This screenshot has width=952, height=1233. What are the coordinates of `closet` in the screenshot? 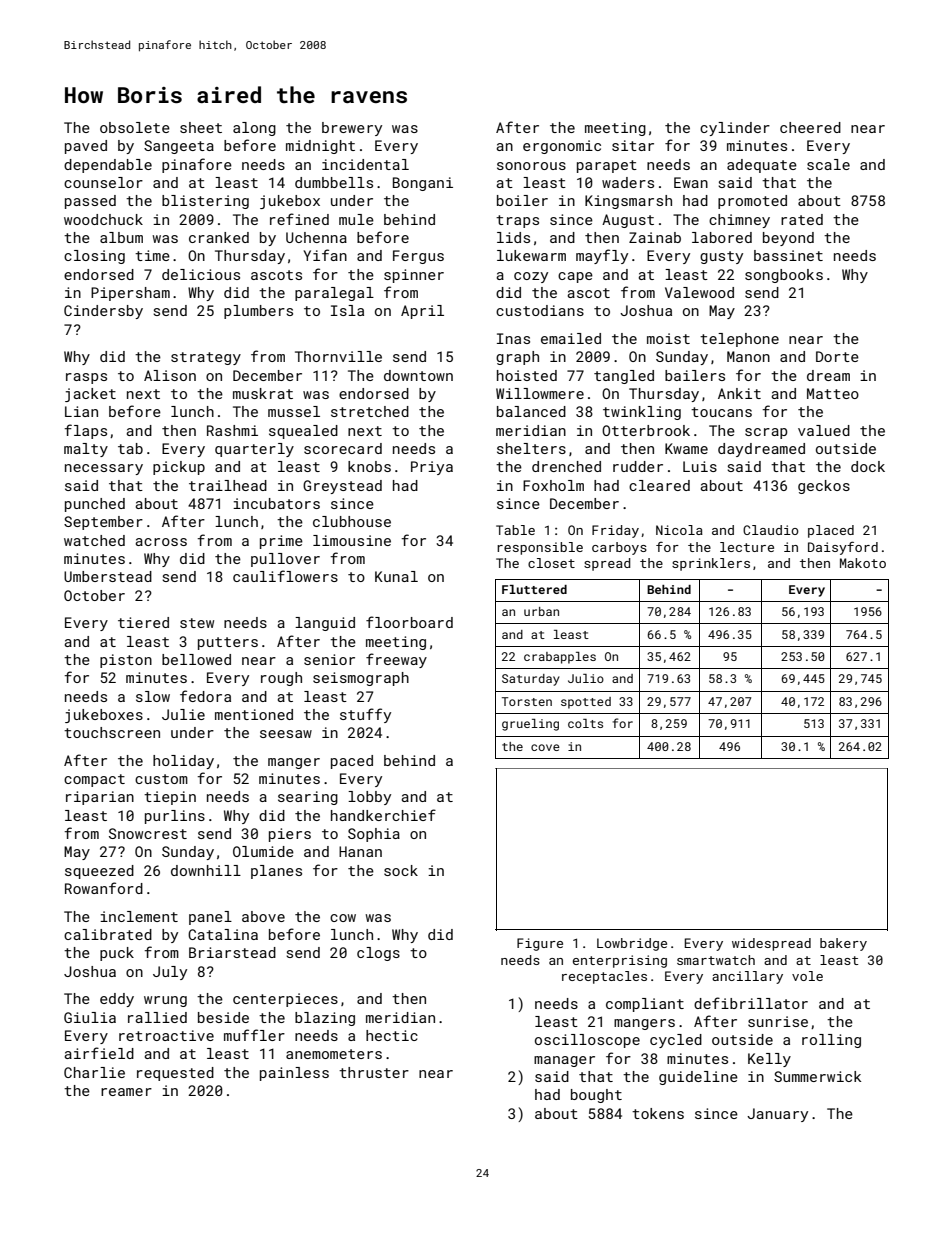 It's located at (551, 563).
